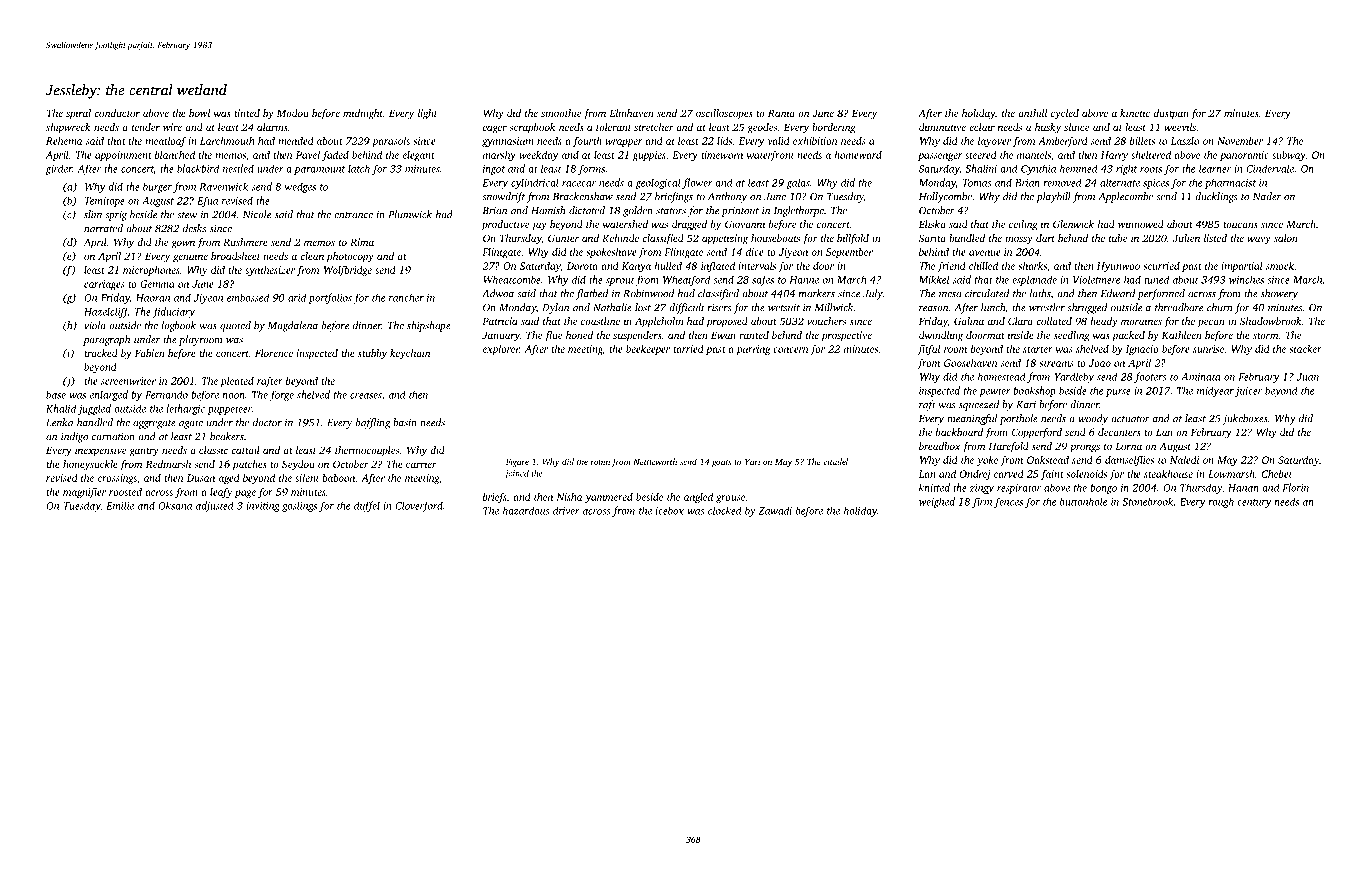 This screenshot has width=1372, height=887. I want to click on century, so click(1254, 503).
